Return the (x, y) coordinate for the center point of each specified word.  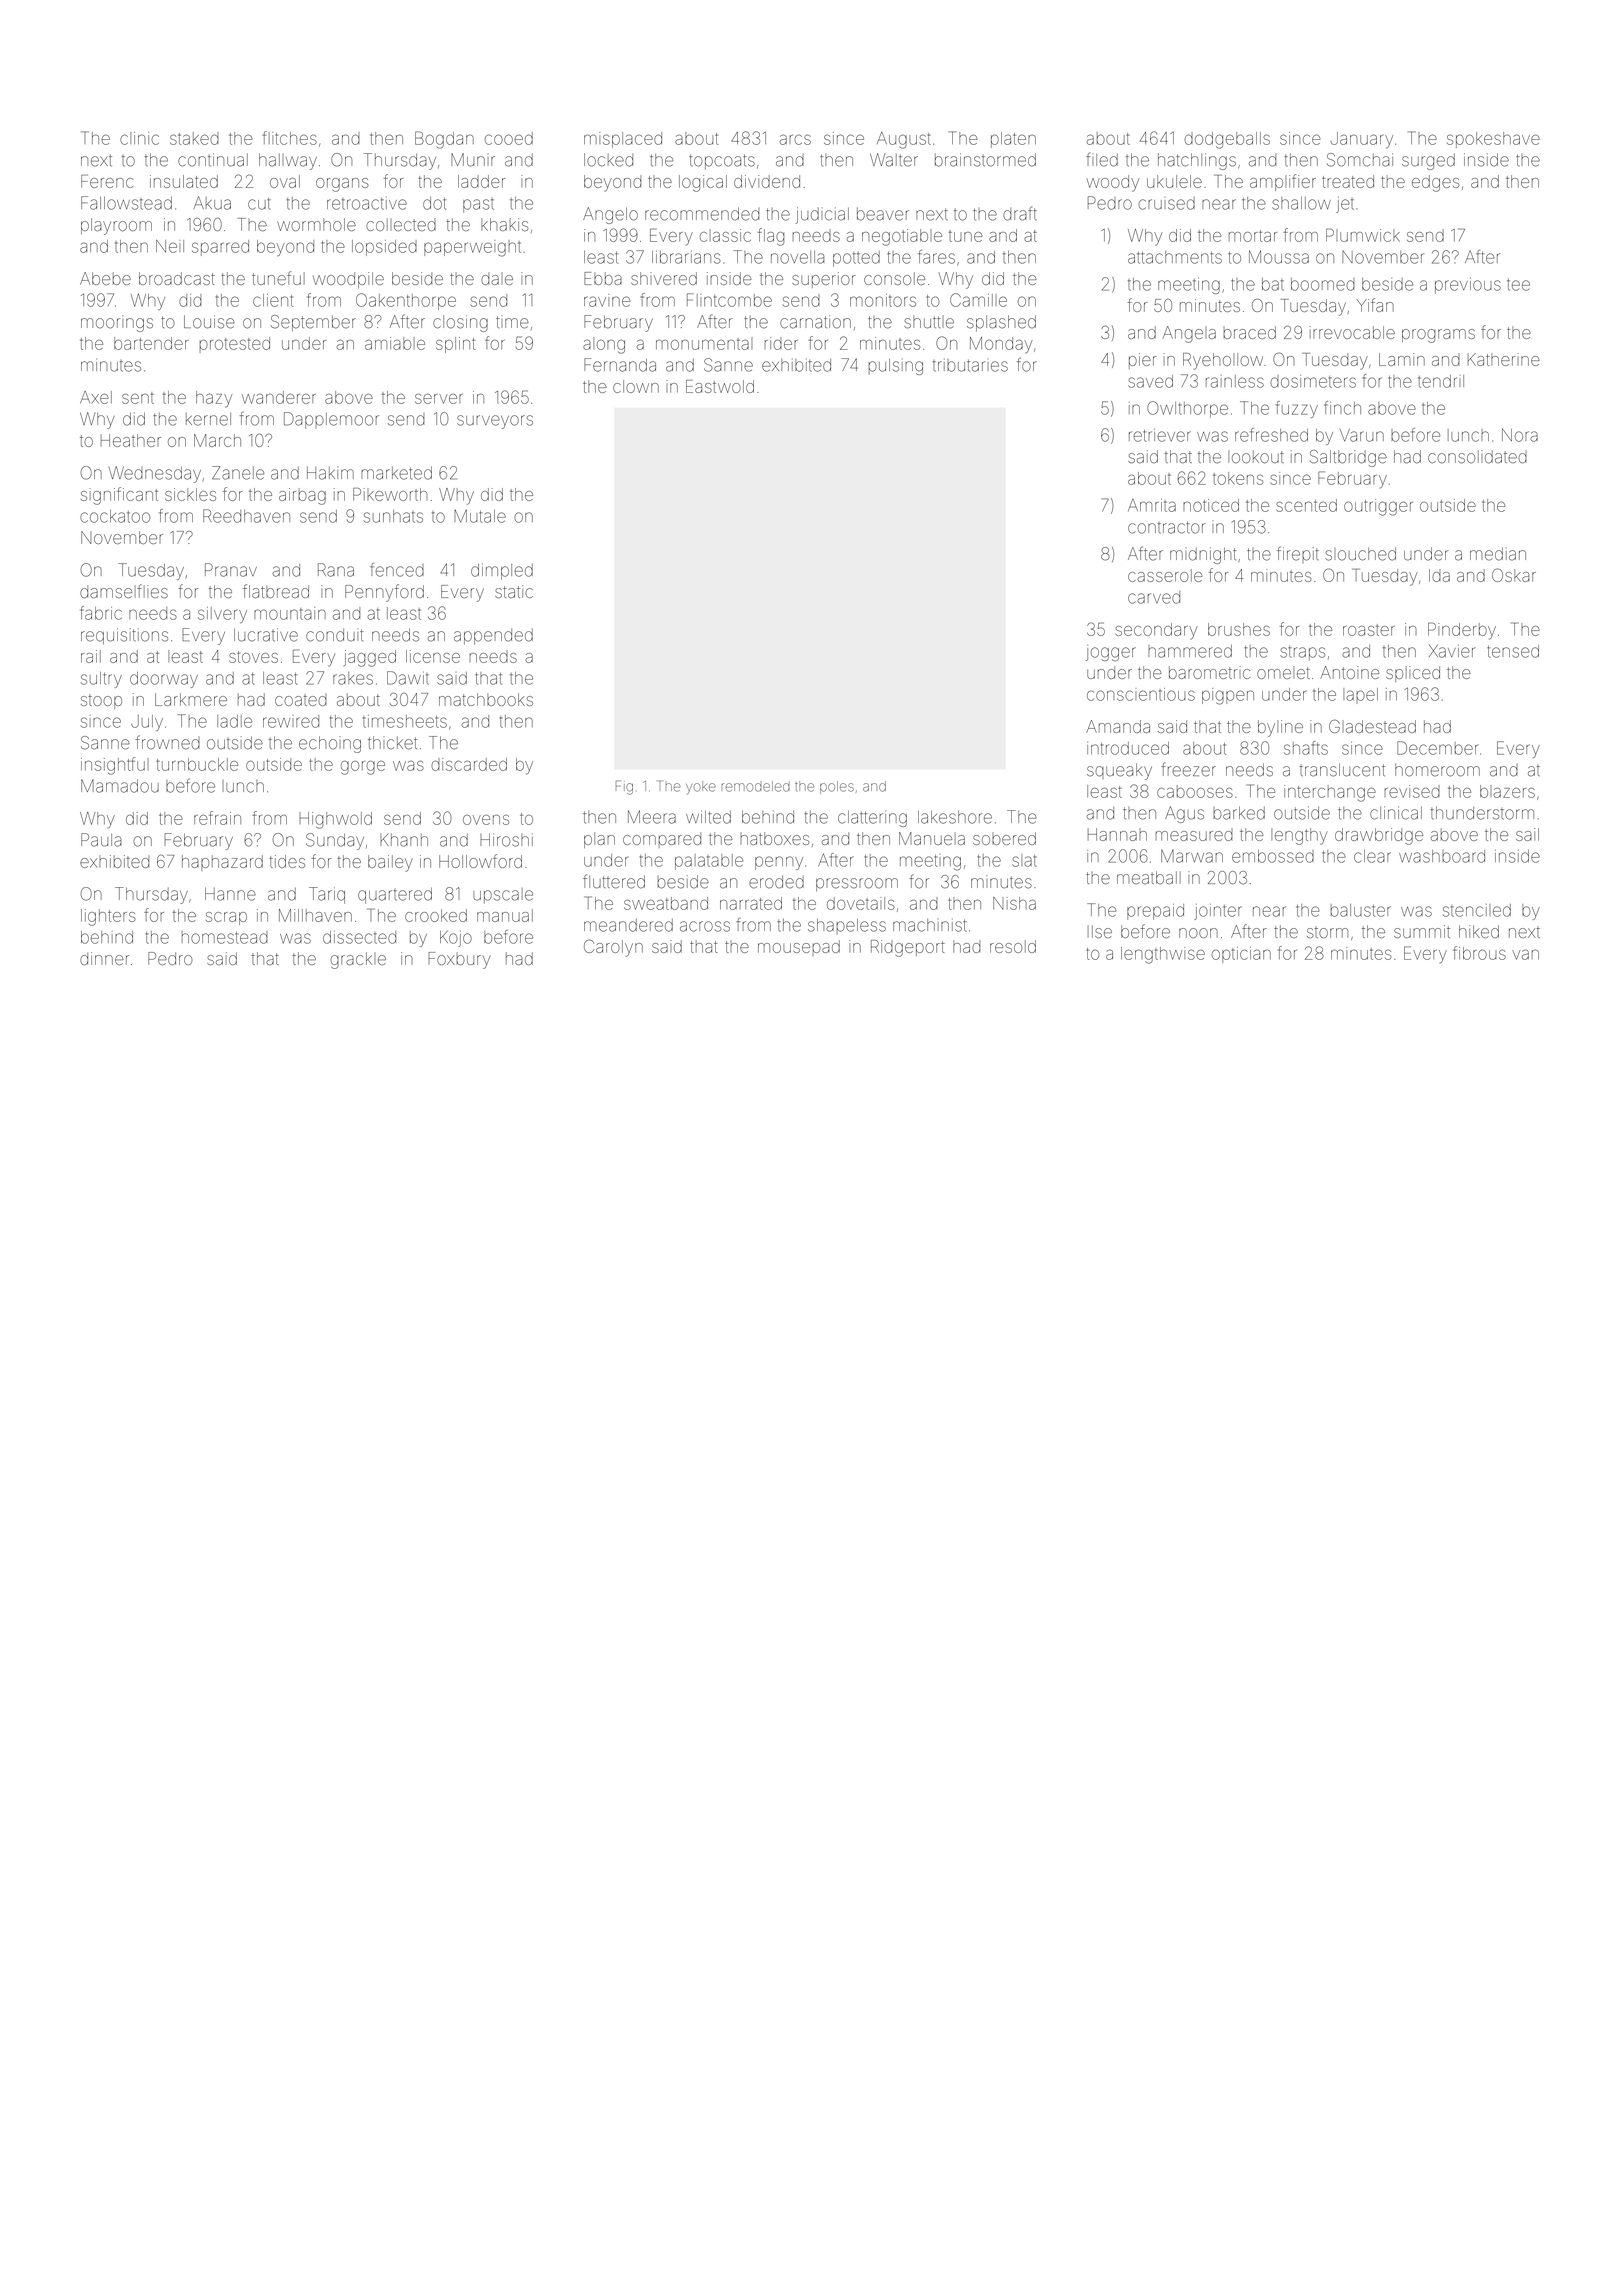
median (1498, 554)
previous (1468, 285)
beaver (883, 214)
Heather (131, 440)
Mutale (480, 516)
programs (1438, 336)
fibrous (1479, 953)
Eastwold (720, 386)
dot (434, 203)
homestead (225, 937)
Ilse (1100, 931)
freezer (1188, 769)
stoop (101, 701)
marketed (396, 473)
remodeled (755, 786)
